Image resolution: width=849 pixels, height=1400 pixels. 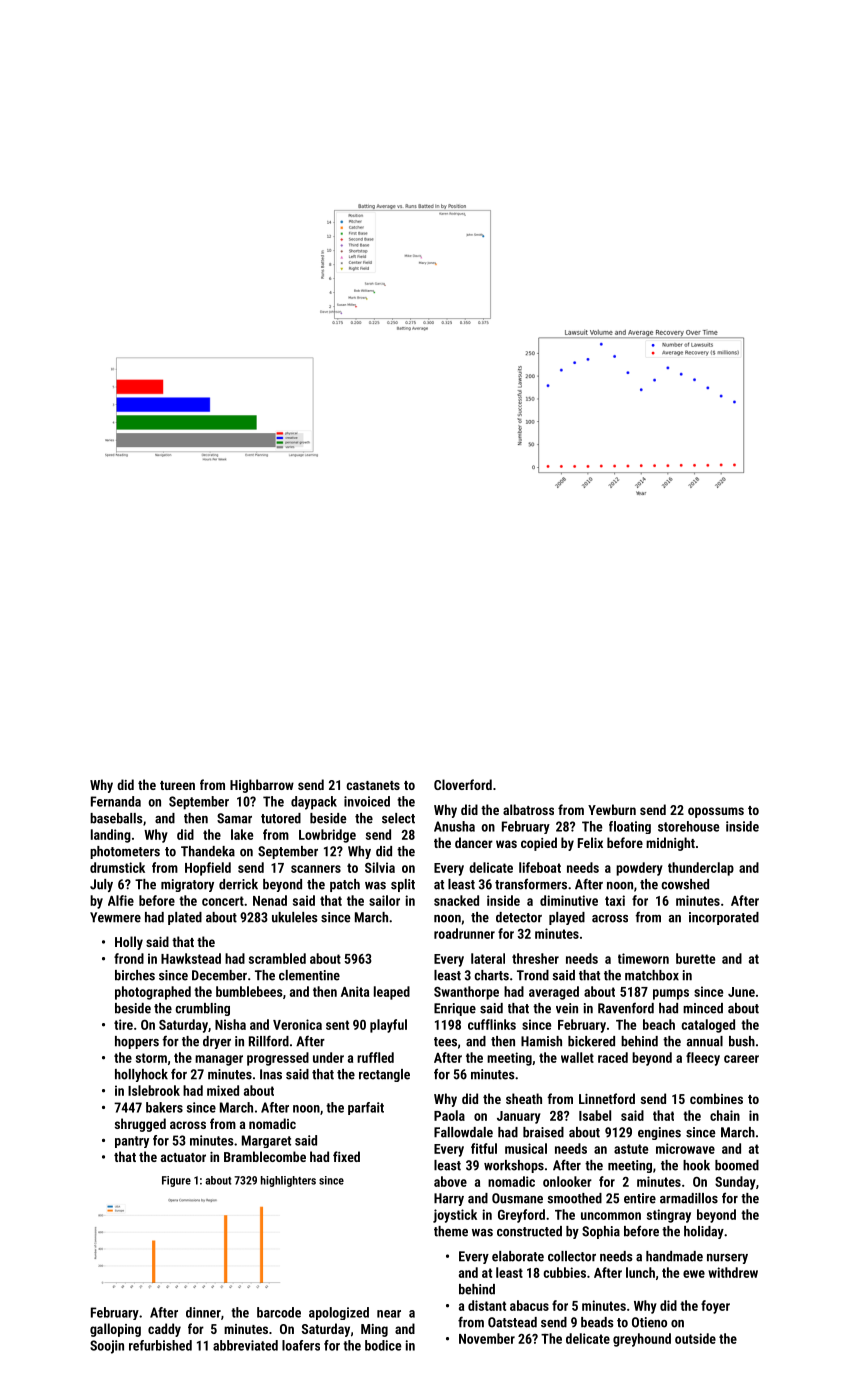 What do you see at coordinates (177, 785) in the page?
I see `tureen` at bounding box center [177, 785].
